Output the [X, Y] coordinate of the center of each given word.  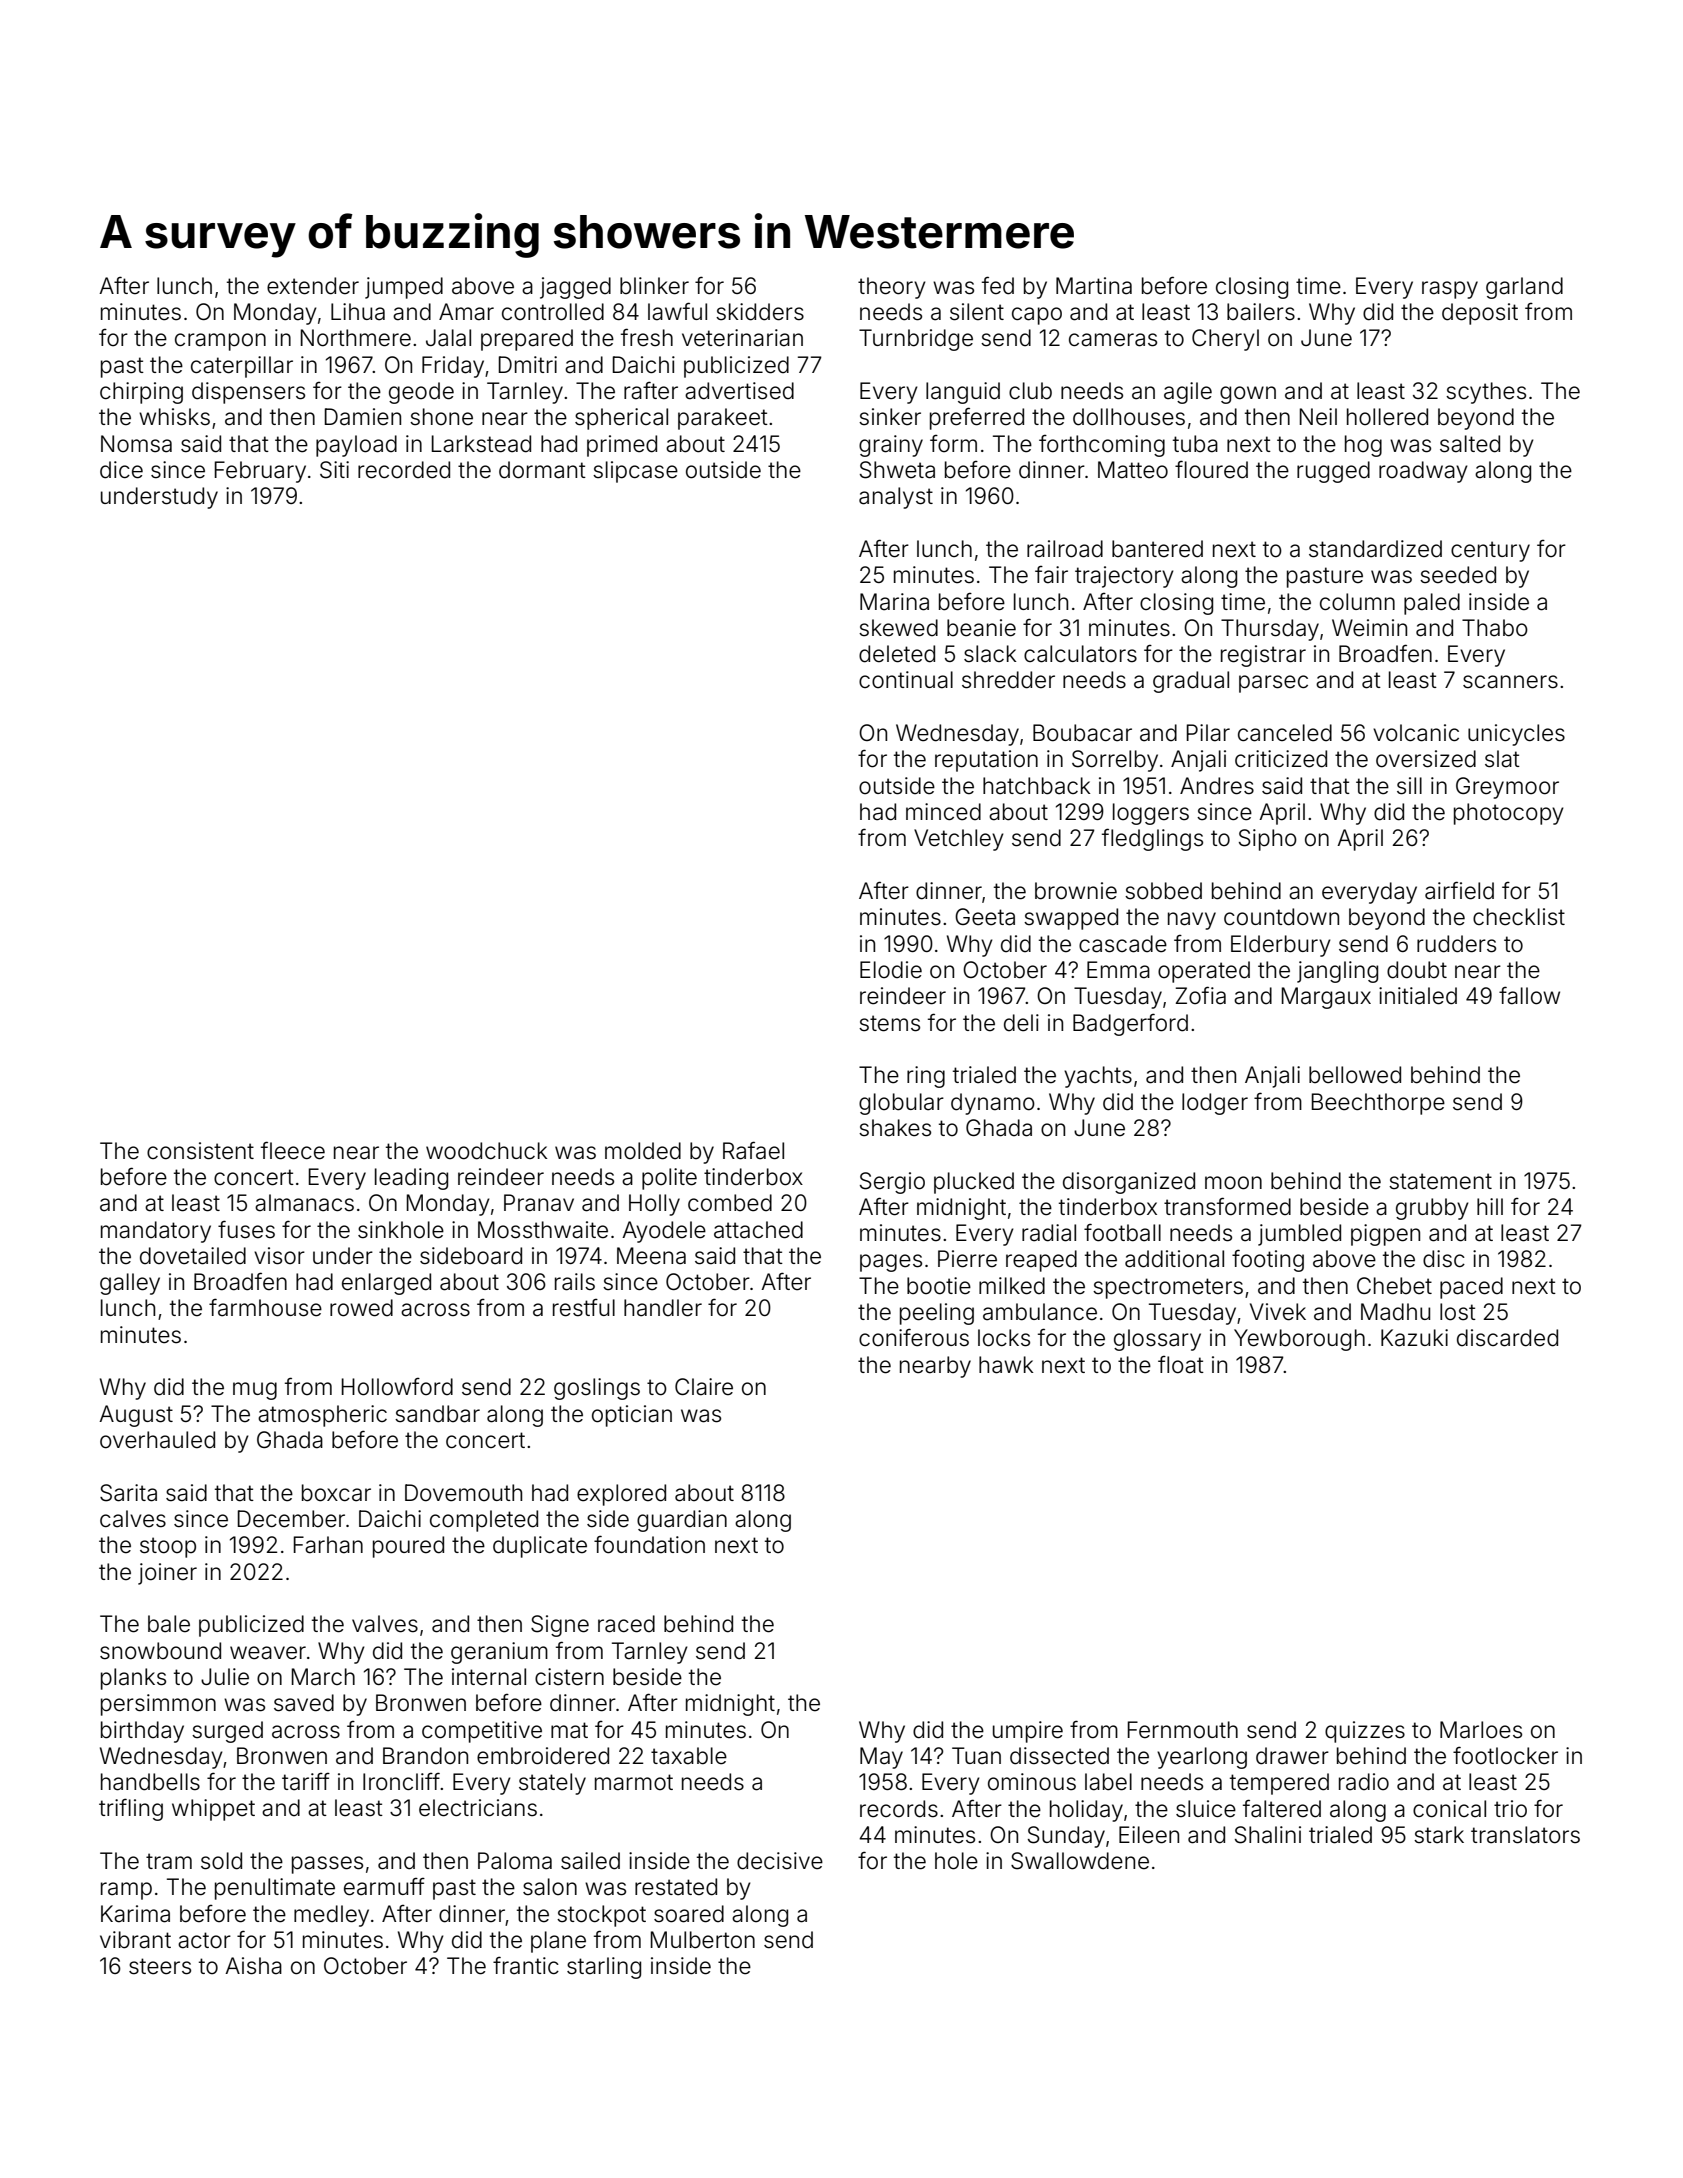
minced [943, 812]
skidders [760, 312]
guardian [682, 1521]
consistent [200, 1151]
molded [643, 1151]
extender [313, 286]
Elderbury [1281, 946]
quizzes [1365, 1732]
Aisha [253, 1966]
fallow [1529, 995]
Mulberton [703, 1940]
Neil [1318, 417]
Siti [334, 470]
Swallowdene [1080, 1861]
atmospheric [322, 1416]
